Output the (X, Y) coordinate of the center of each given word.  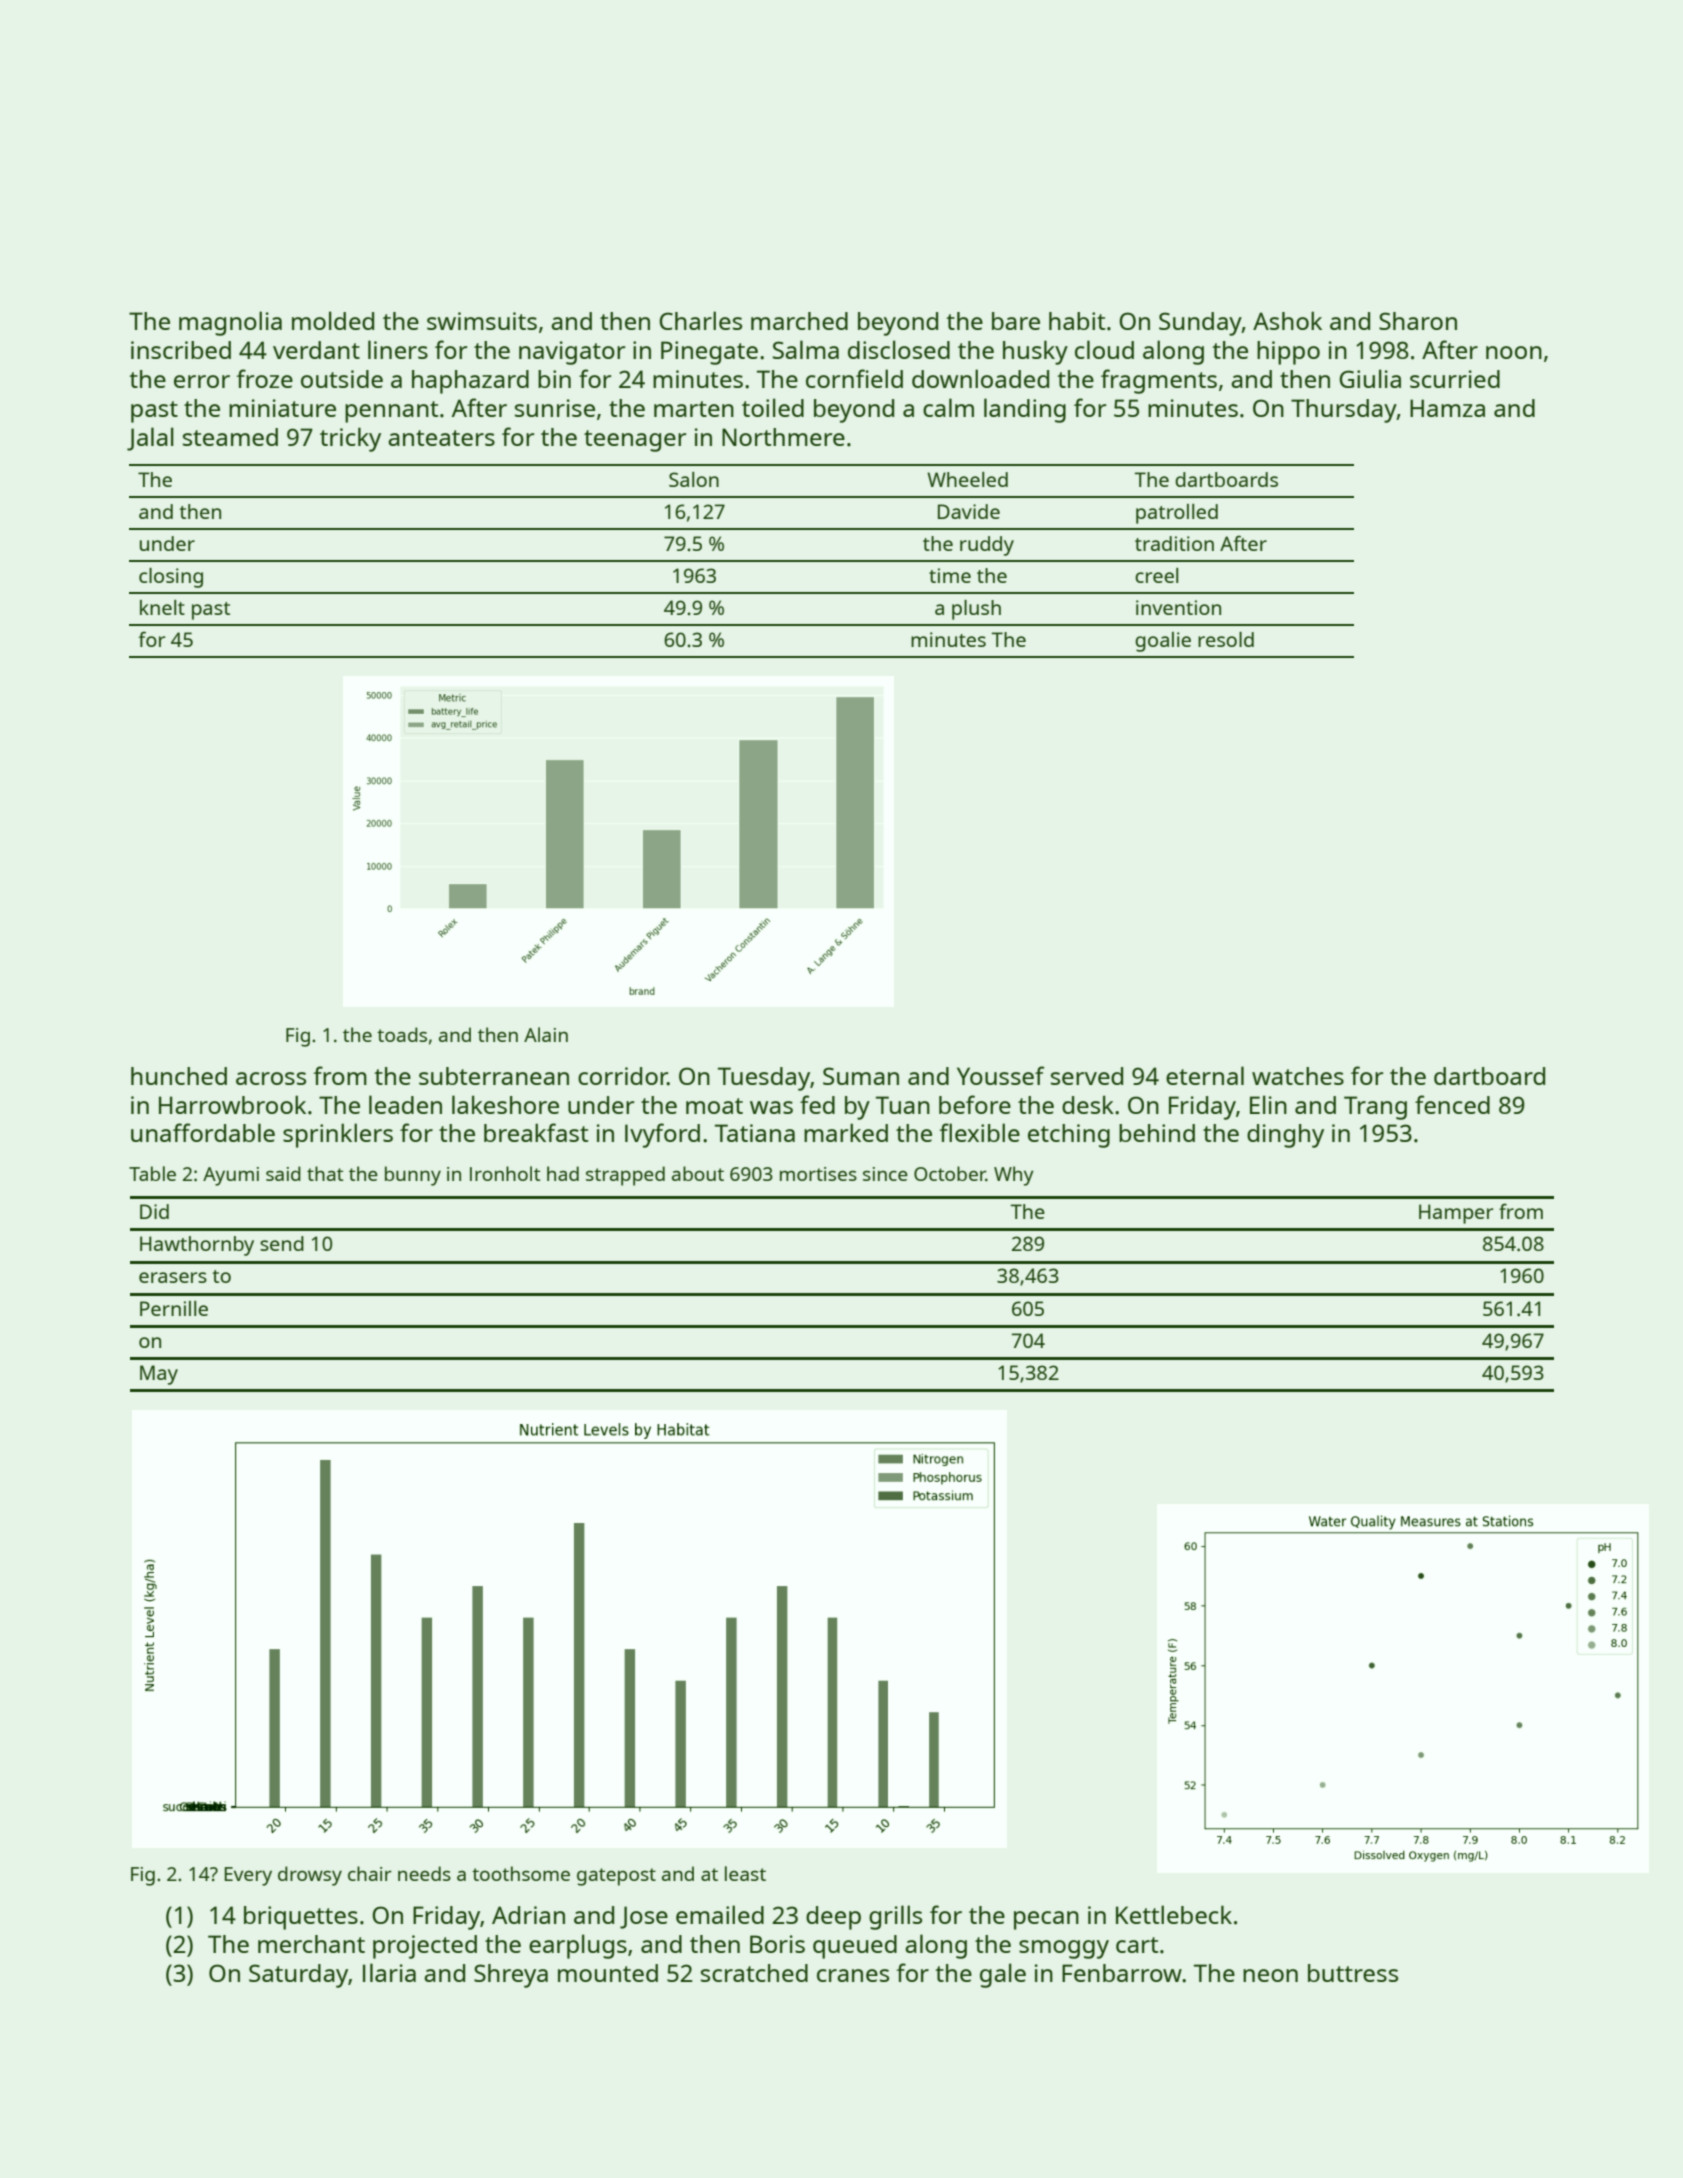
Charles (700, 320)
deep (833, 1918)
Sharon (1418, 321)
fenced (1452, 1104)
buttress (1353, 1973)
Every (248, 1876)
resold (1226, 639)
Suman (861, 1076)
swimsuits (482, 321)
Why (1014, 1176)
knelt (162, 607)
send (282, 1243)
